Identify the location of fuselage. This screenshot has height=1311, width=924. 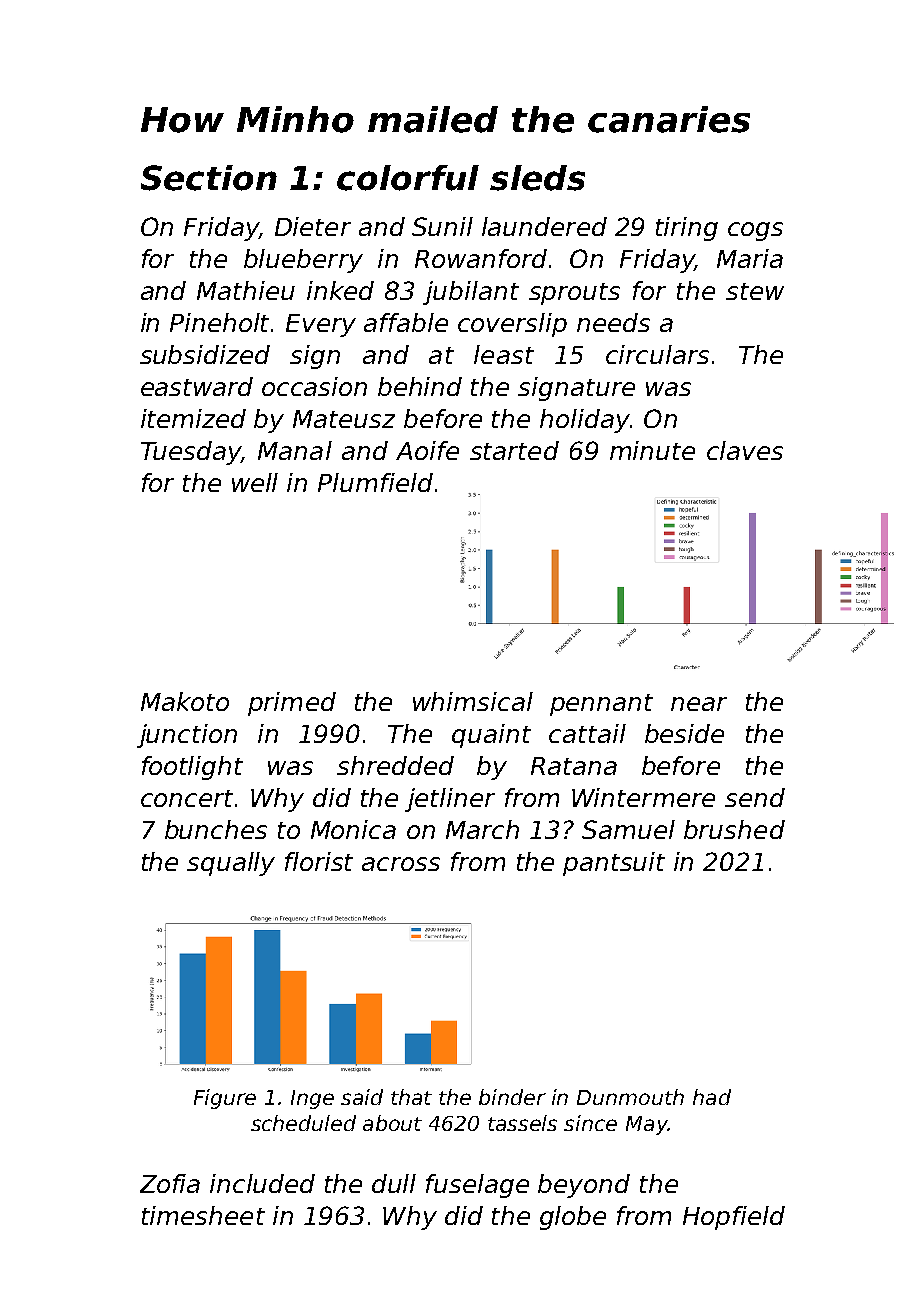
(477, 1186).
